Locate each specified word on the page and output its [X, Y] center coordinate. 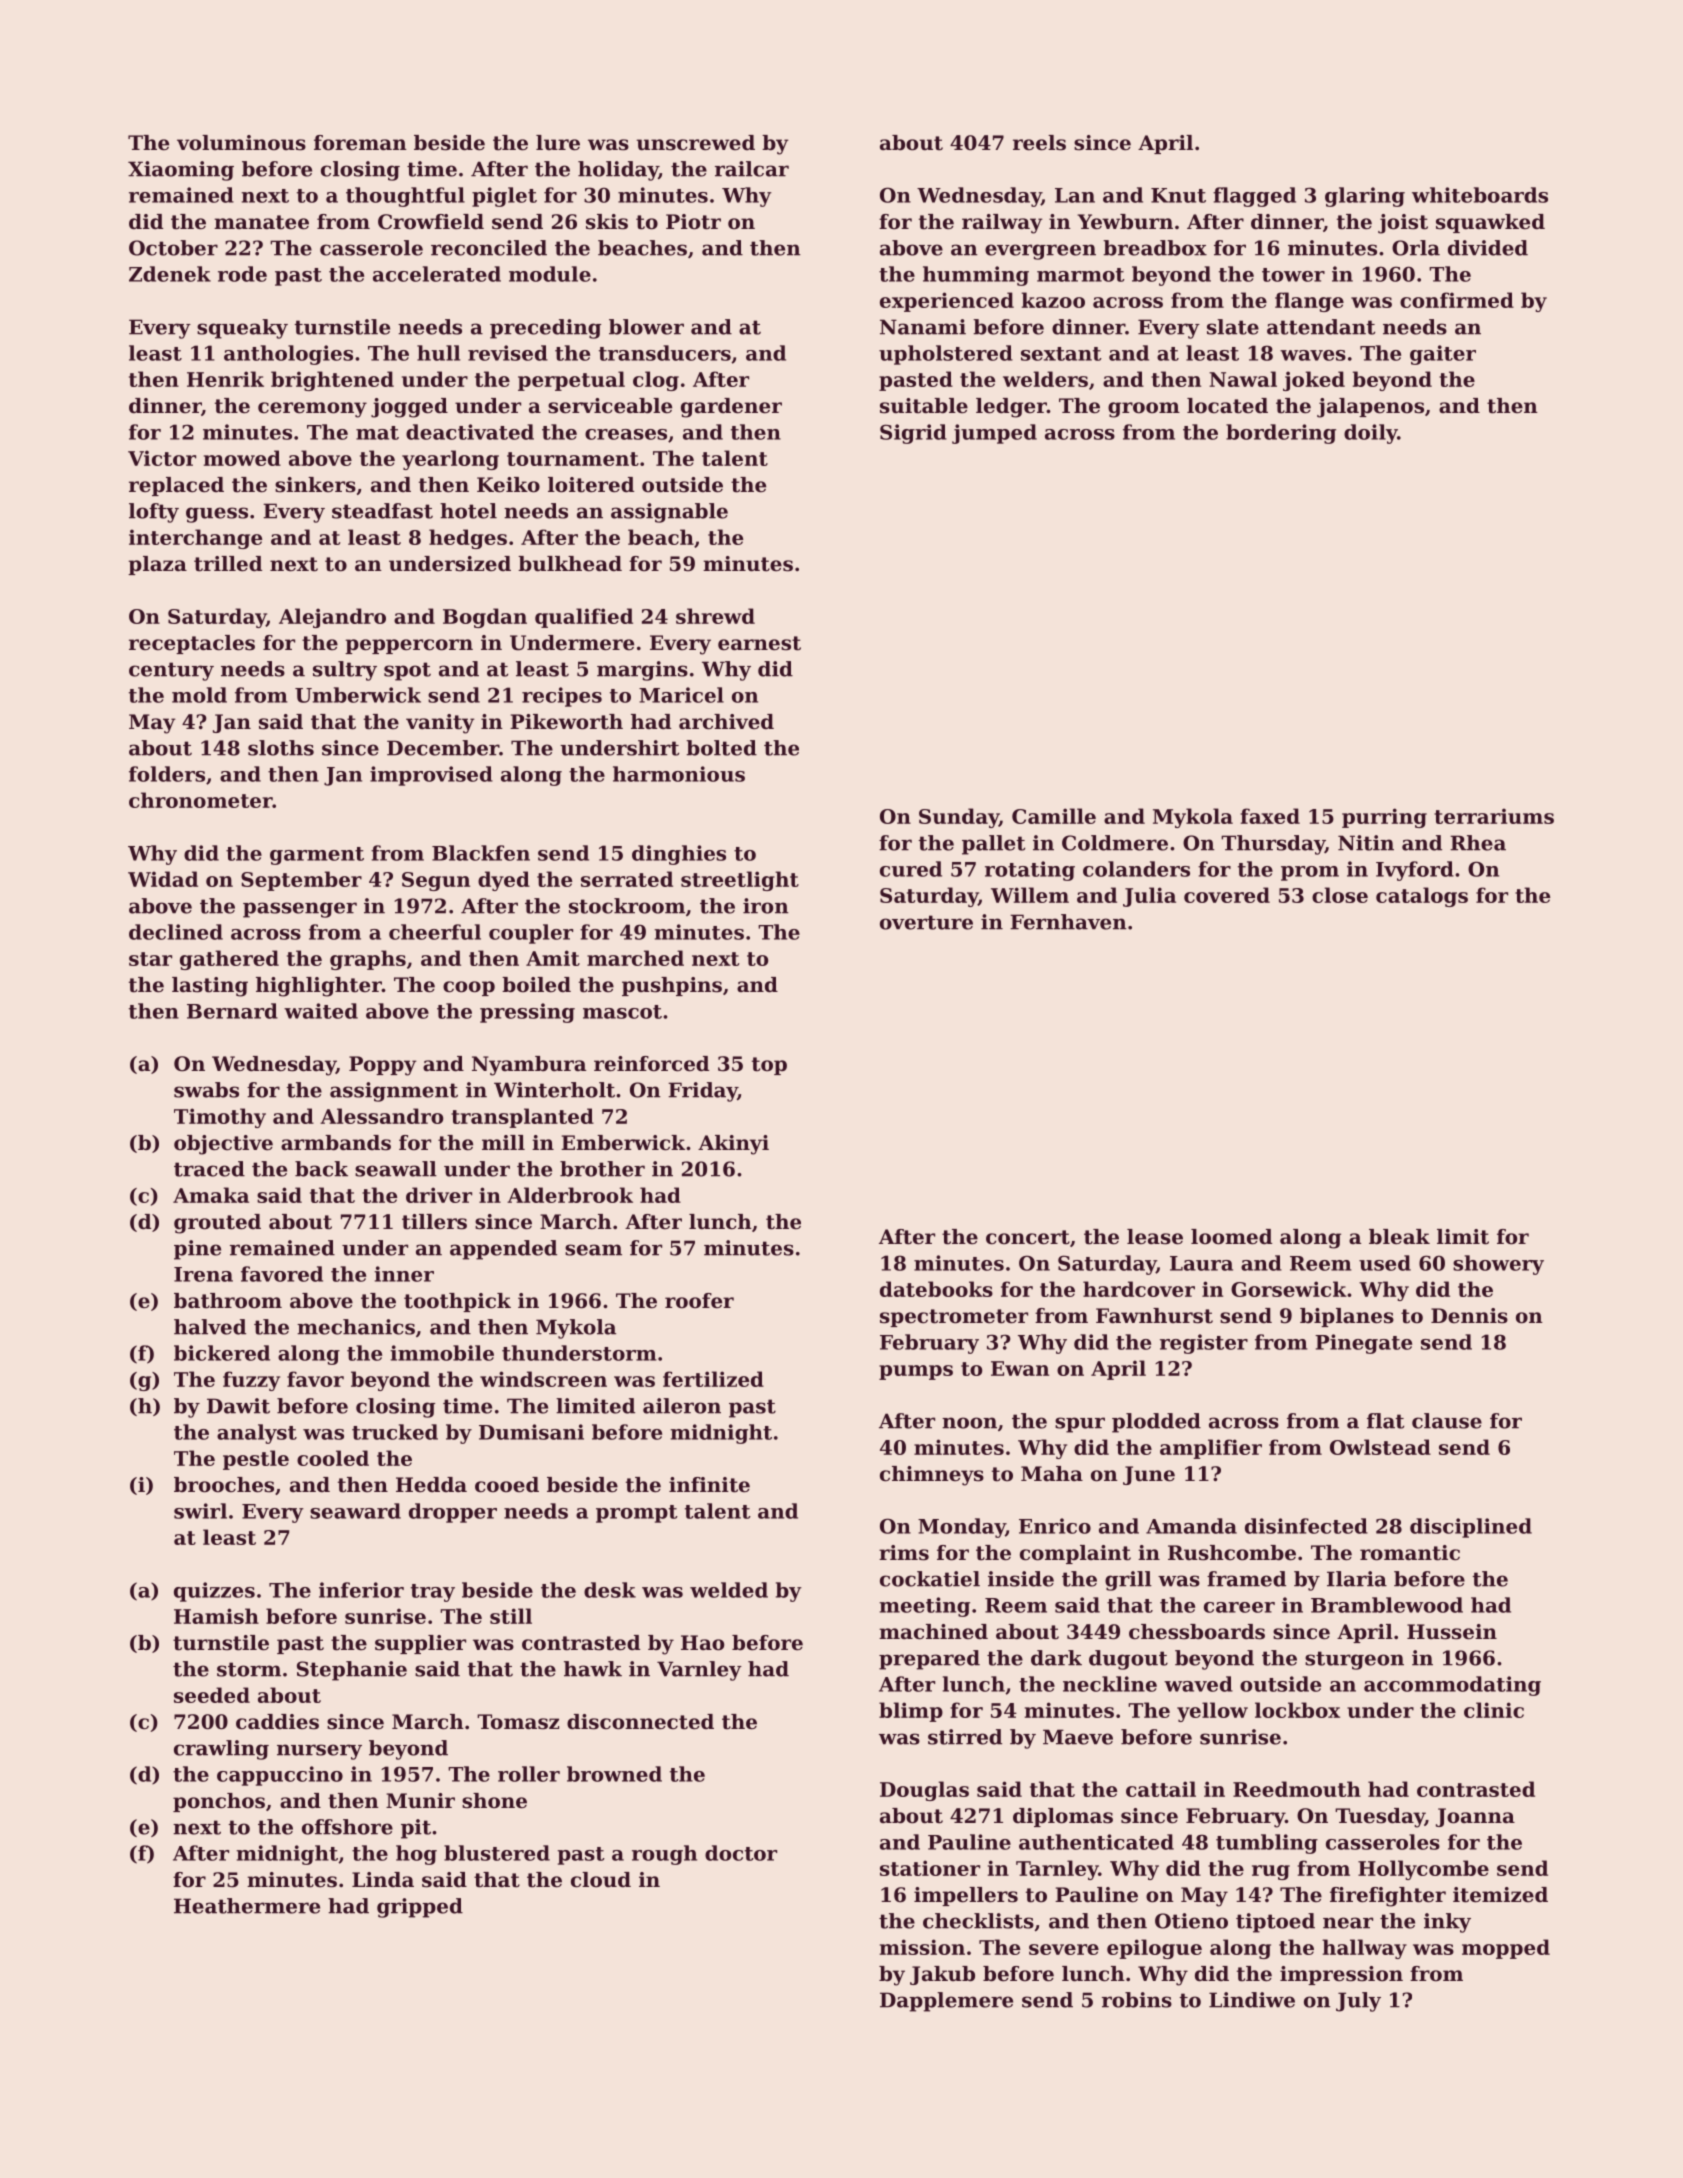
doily [1370, 434]
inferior [361, 1590]
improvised [431, 776]
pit [416, 1829]
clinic [1494, 1710]
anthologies [288, 355]
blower [646, 327]
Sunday [959, 818]
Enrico [1055, 1526]
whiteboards [1480, 195]
